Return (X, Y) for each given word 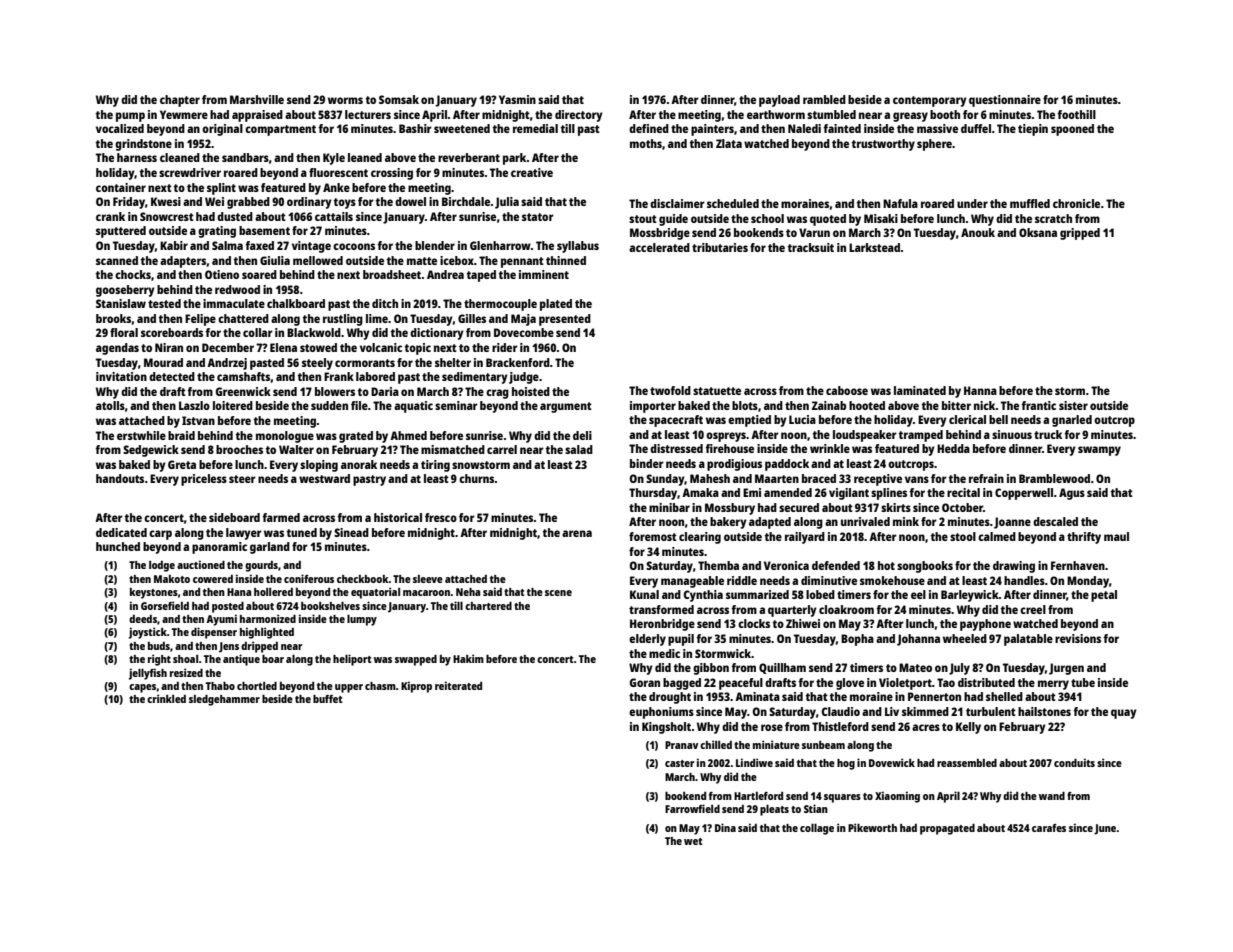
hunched (118, 546)
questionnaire (1005, 101)
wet (693, 841)
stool (963, 536)
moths (646, 143)
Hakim (468, 658)
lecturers (368, 114)
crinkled (166, 698)
